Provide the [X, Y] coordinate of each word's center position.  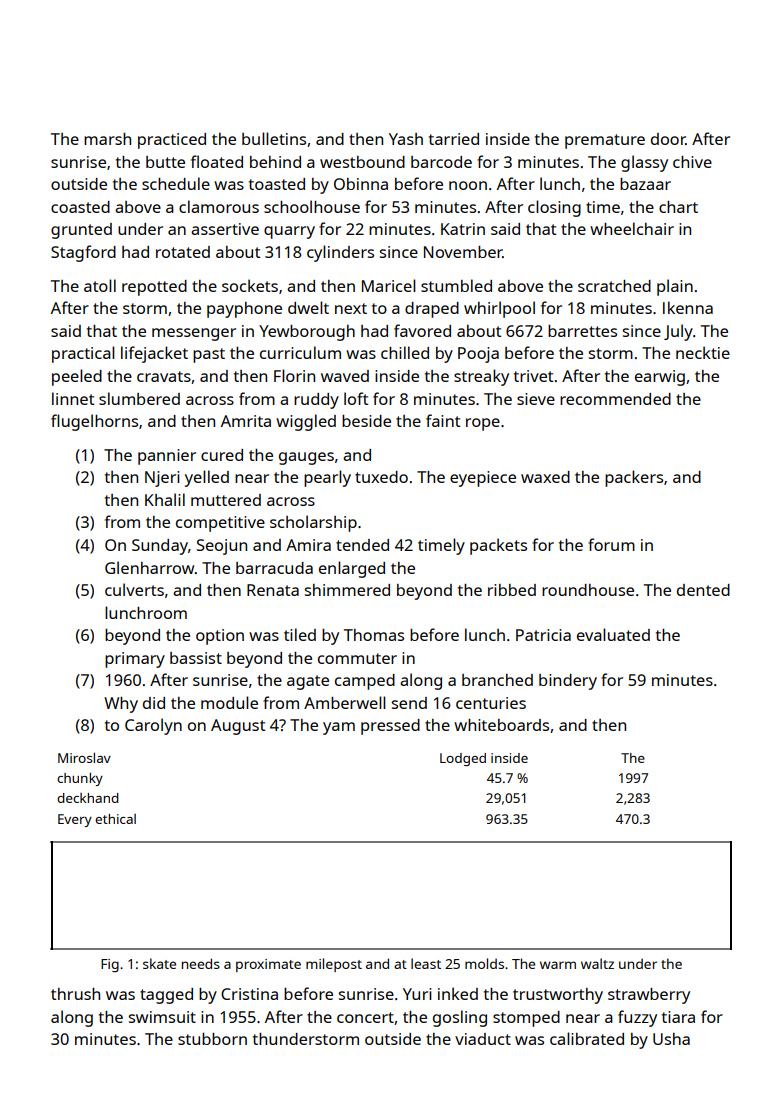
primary [135, 660]
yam [339, 728]
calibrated [587, 1038]
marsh [107, 139]
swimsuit [162, 1017]
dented [703, 590]
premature [605, 141]
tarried [454, 139]
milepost [334, 965]
